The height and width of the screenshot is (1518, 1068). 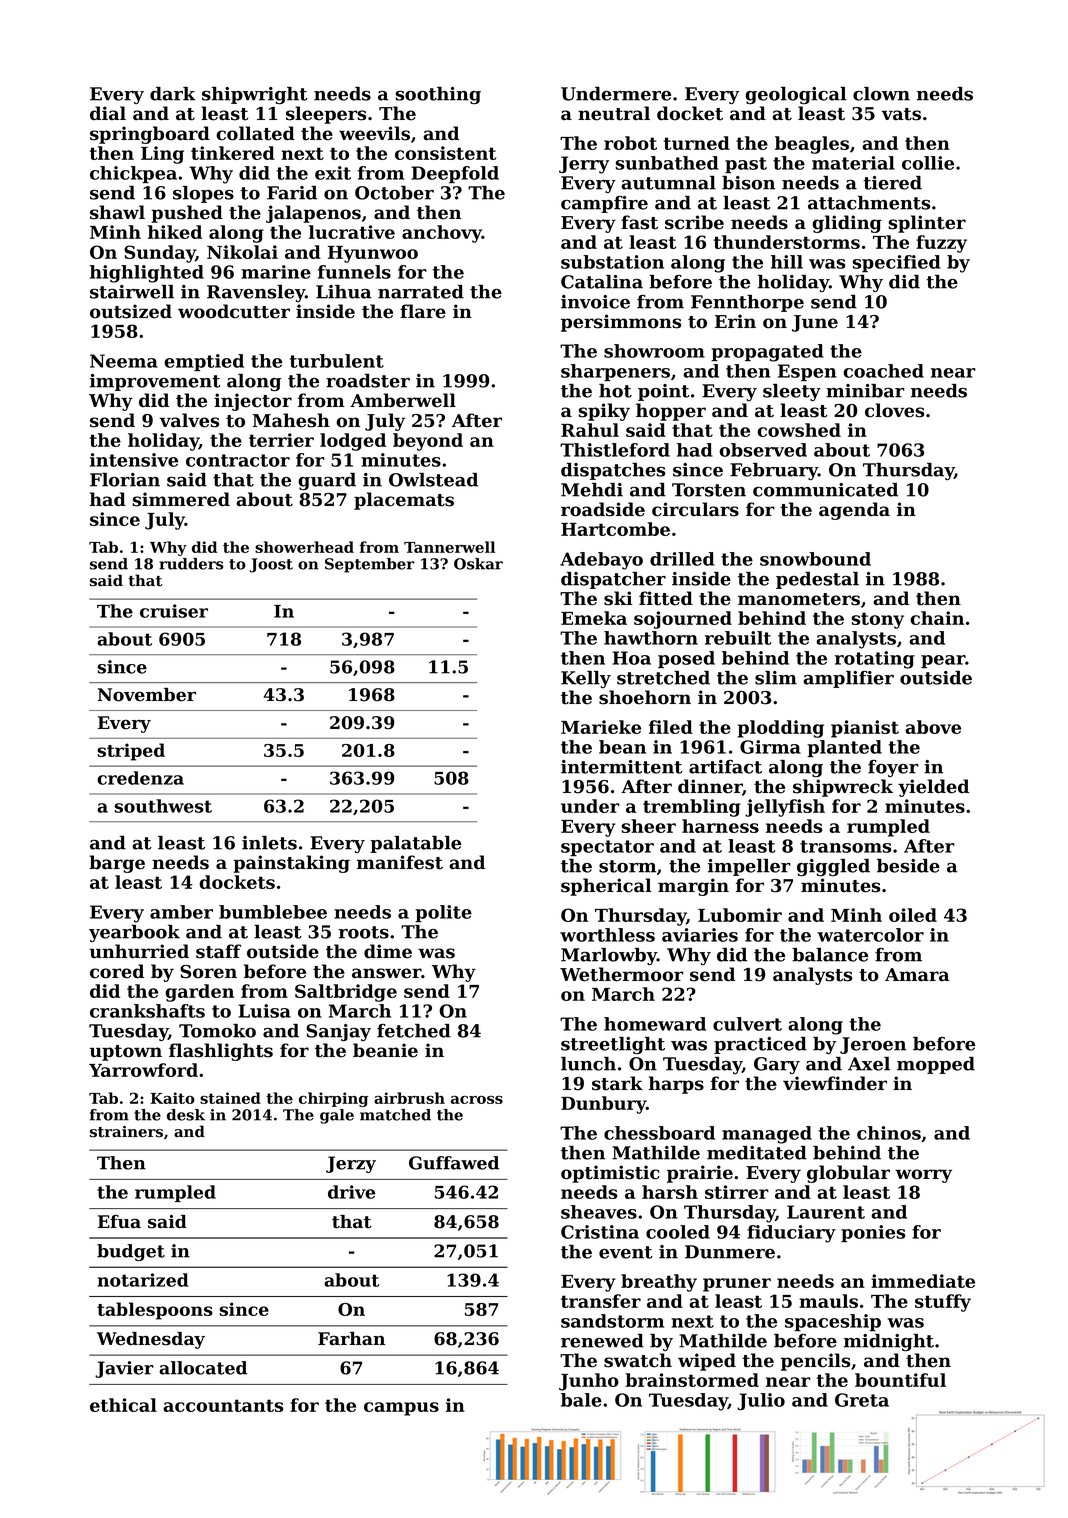 What do you see at coordinates (271, 565) in the screenshot?
I see `Joost` at bounding box center [271, 565].
